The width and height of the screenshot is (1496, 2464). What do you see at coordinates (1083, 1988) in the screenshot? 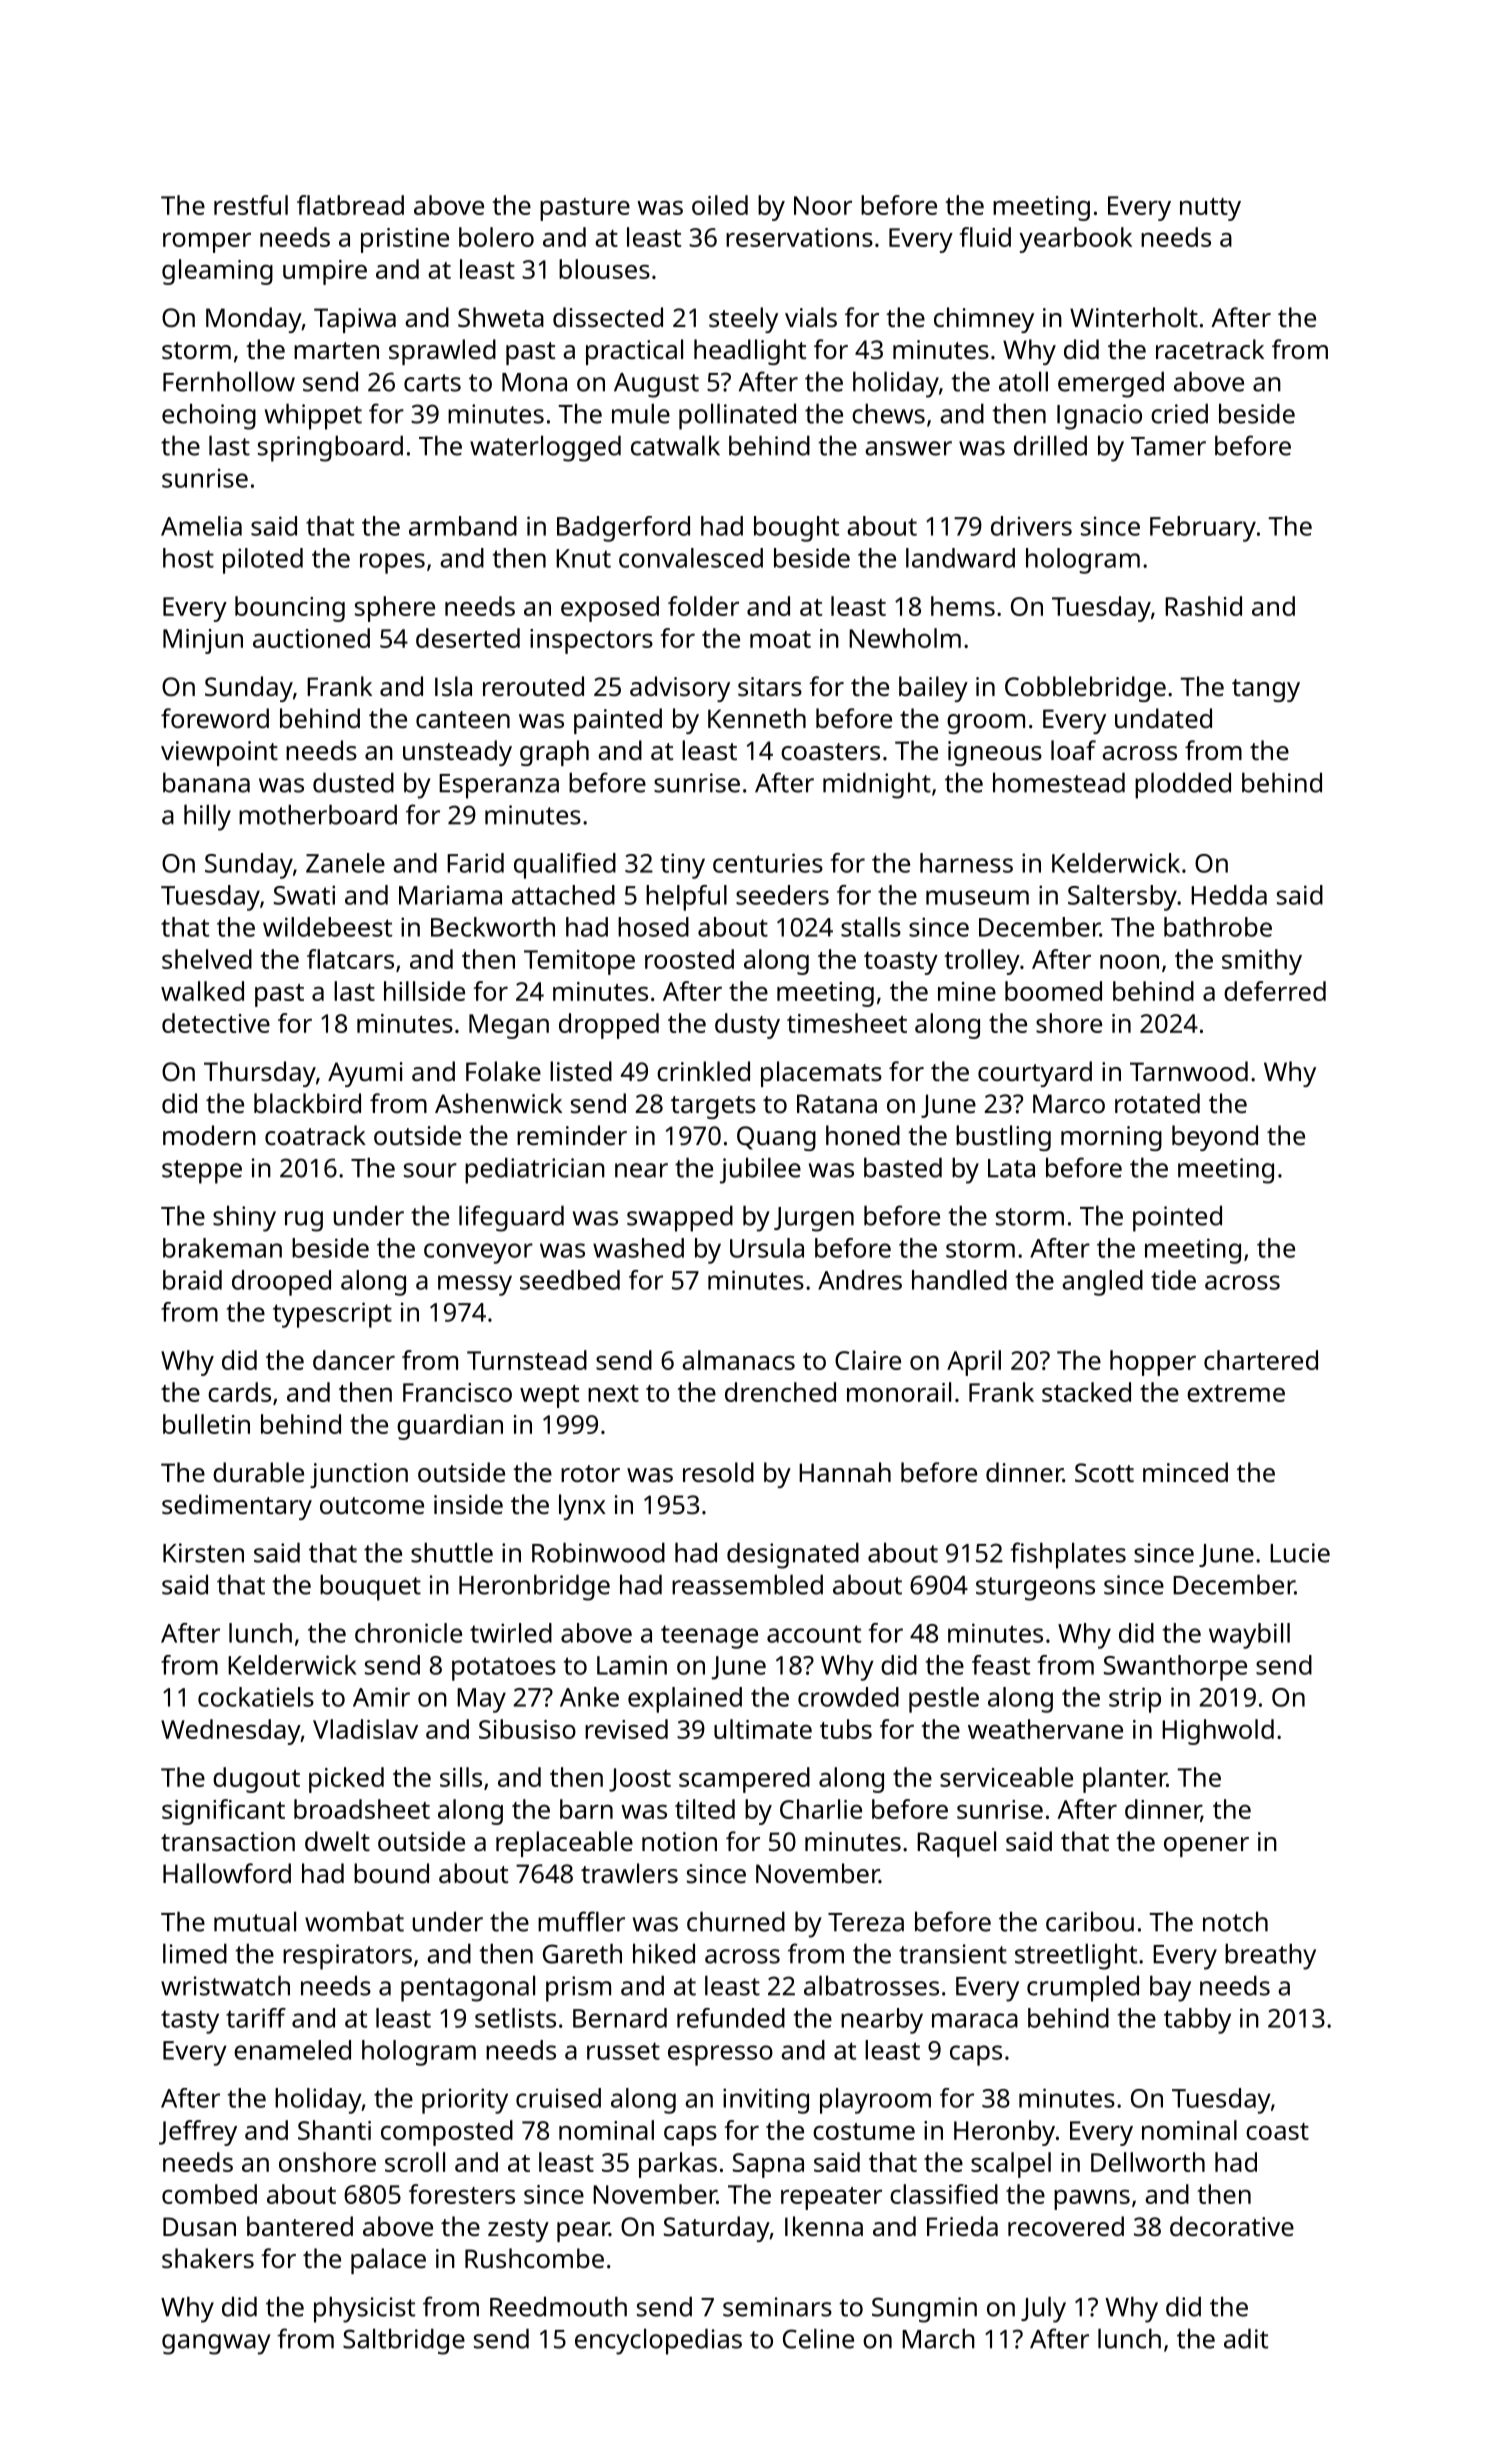
I see `crumpled` at bounding box center [1083, 1988].
